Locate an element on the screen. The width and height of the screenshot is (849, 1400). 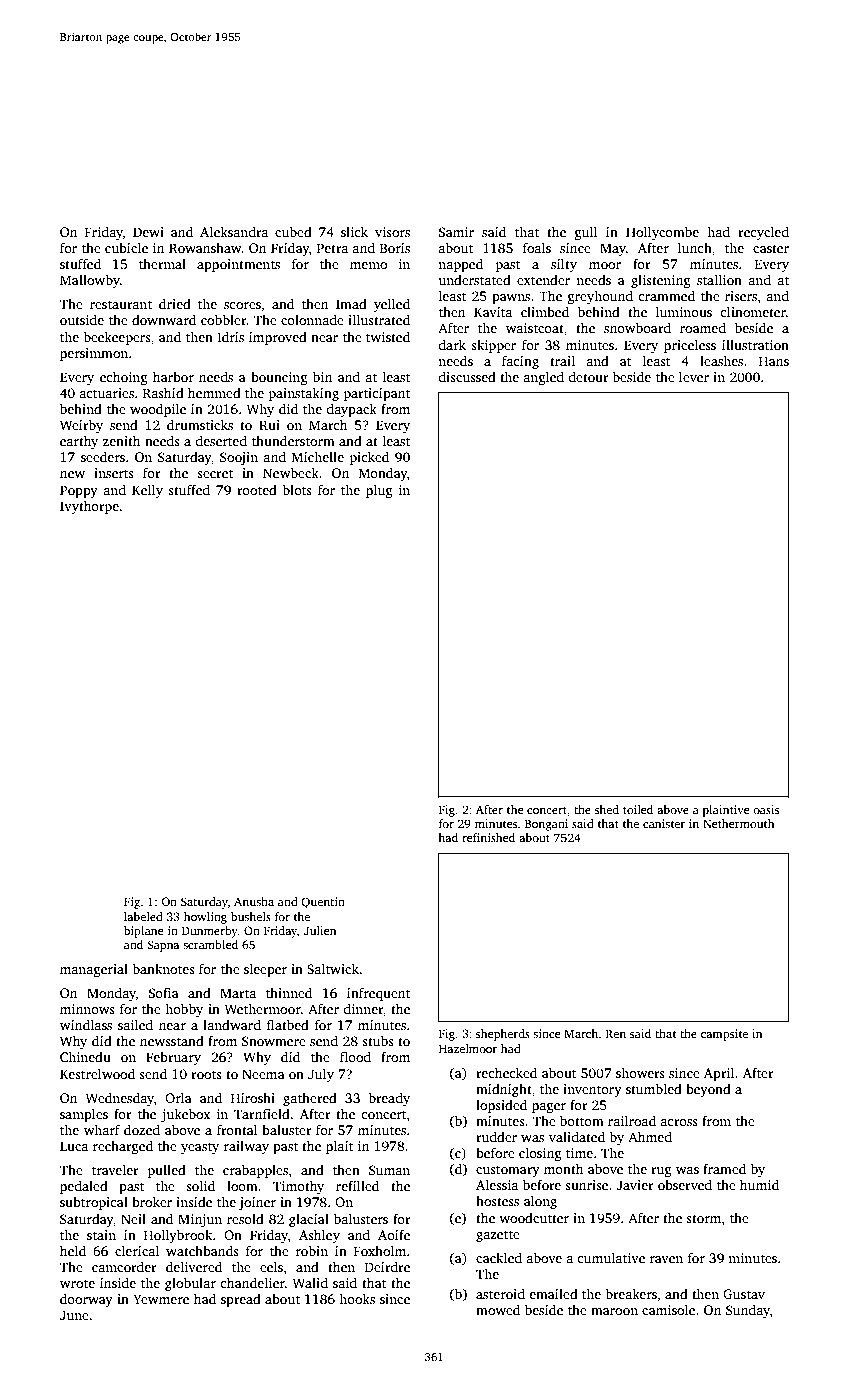
picked is located at coordinates (369, 458).
